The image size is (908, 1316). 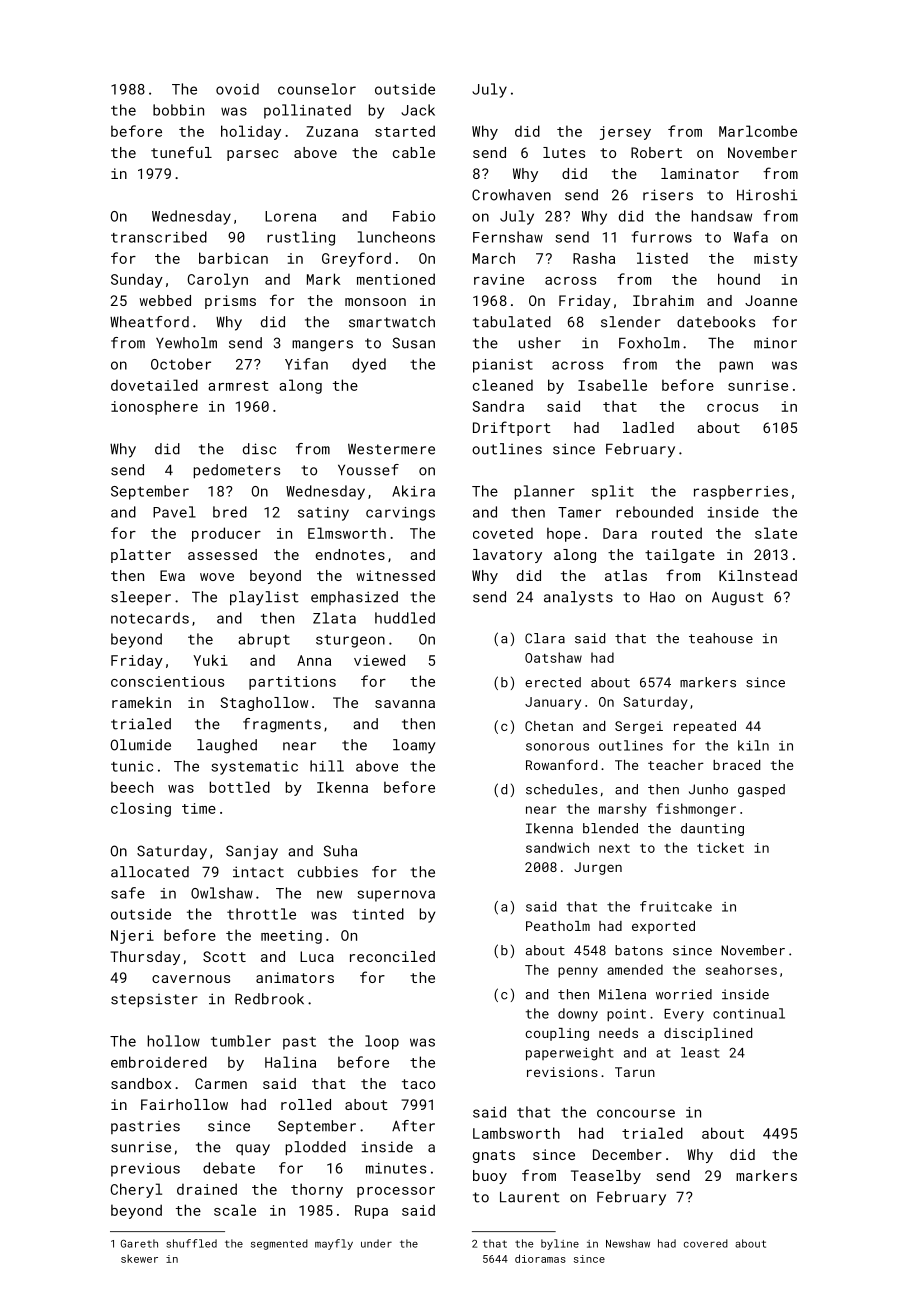 What do you see at coordinates (181, 152) in the screenshot?
I see `tuneful` at bounding box center [181, 152].
